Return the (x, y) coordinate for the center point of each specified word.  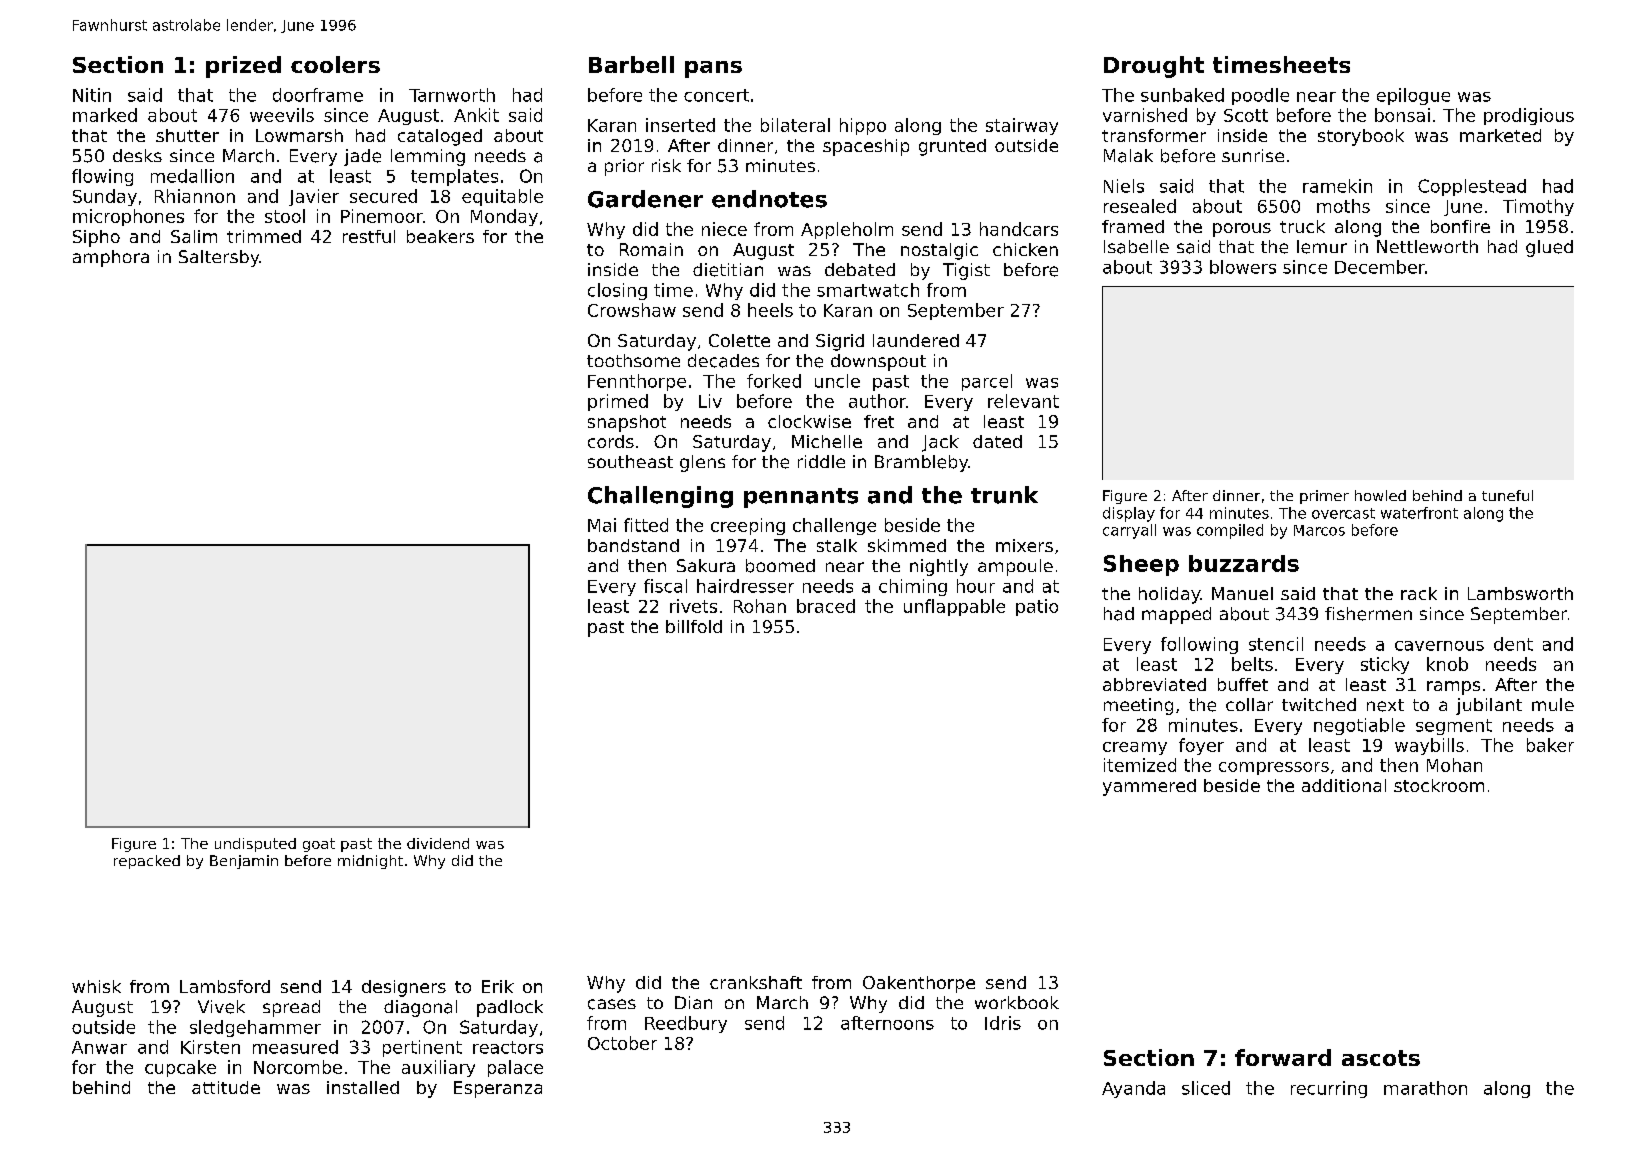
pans (713, 69)
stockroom (1439, 785)
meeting (1138, 706)
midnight (370, 862)
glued (1549, 248)
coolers (335, 64)
